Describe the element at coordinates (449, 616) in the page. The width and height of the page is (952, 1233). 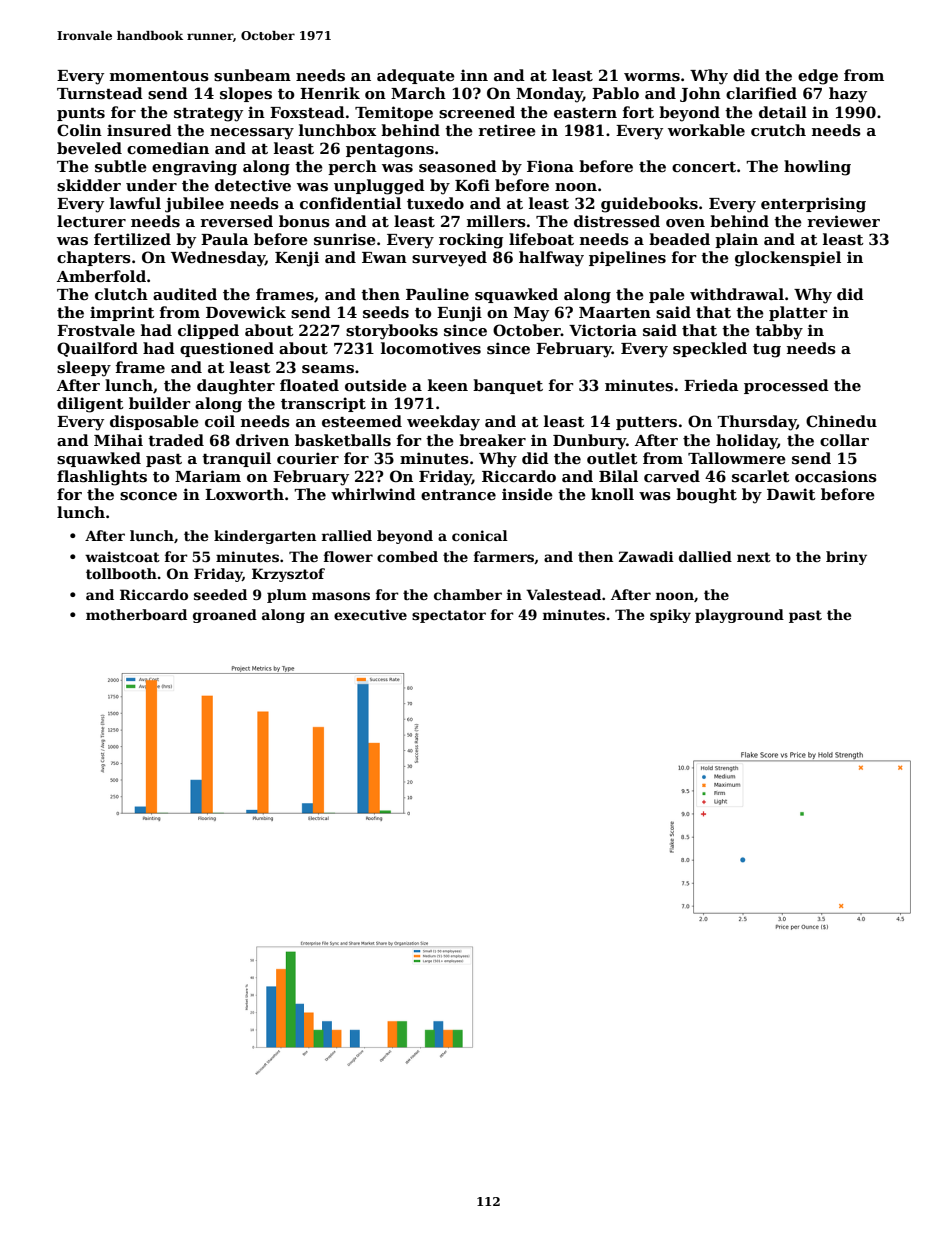
I see `spectator` at that location.
